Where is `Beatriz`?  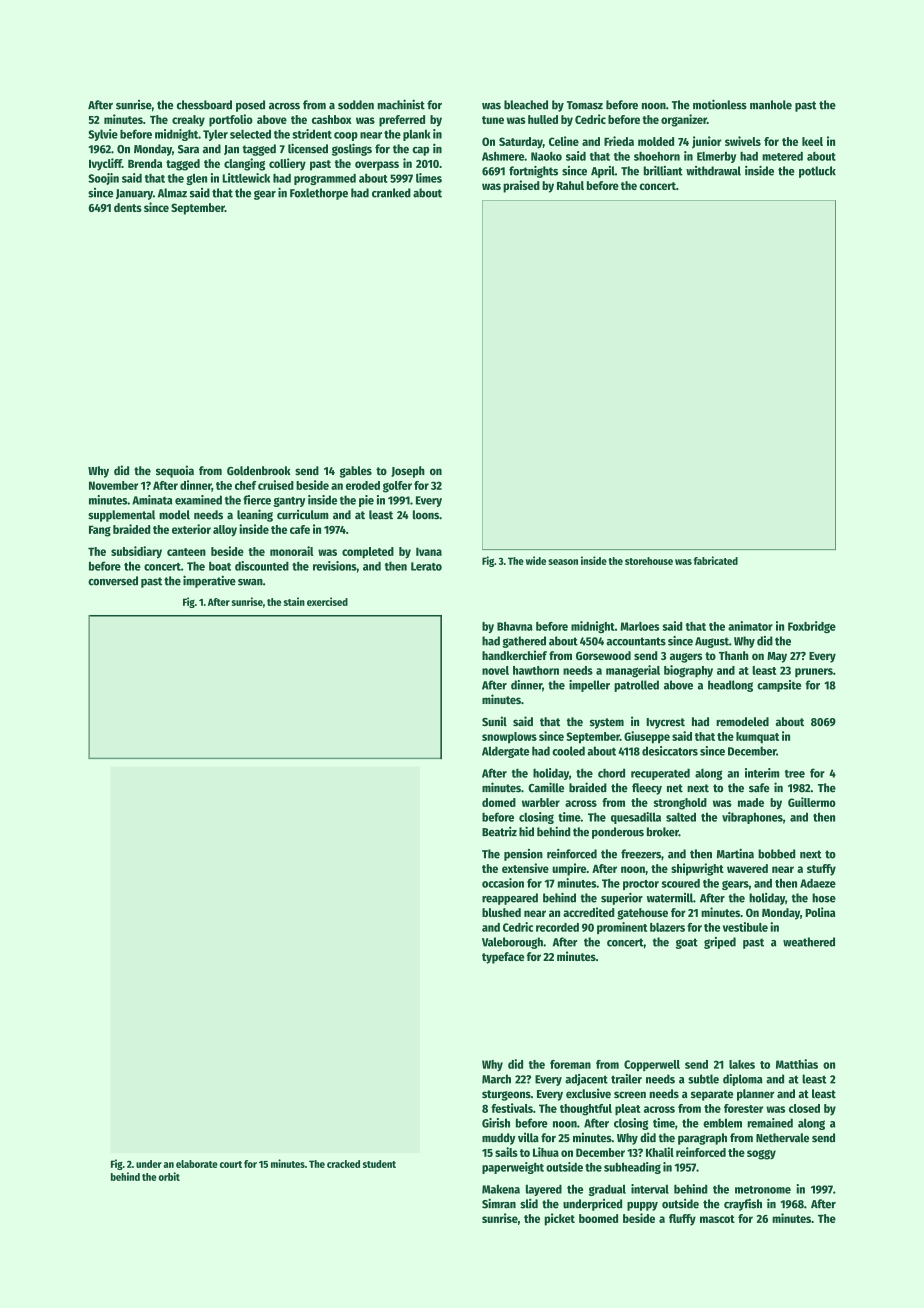
Beatriz is located at coordinates (499, 831).
